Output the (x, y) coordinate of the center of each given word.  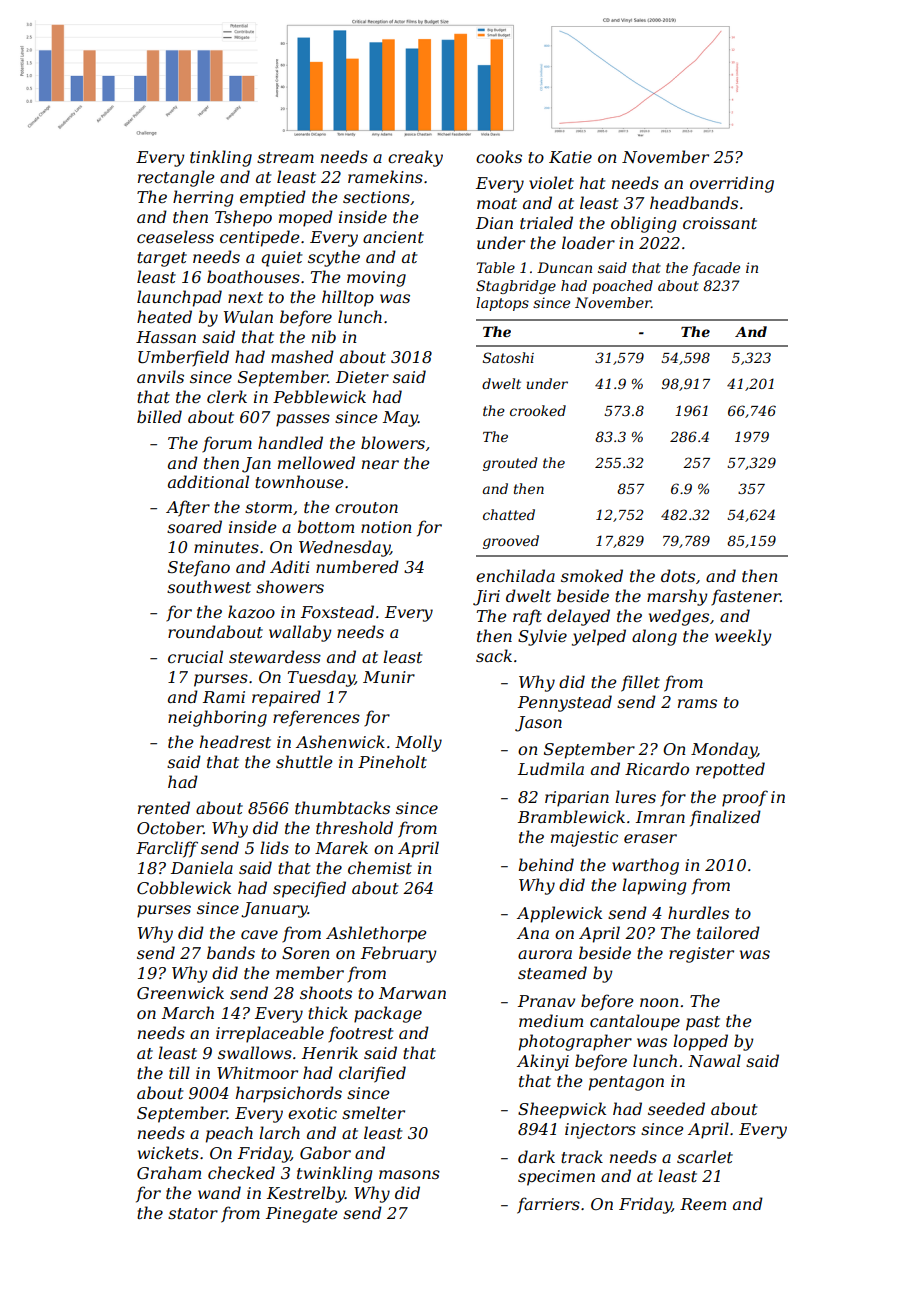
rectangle (176, 178)
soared (194, 526)
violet (551, 182)
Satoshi (508, 357)
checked (241, 1172)
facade (716, 269)
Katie (570, 157)
